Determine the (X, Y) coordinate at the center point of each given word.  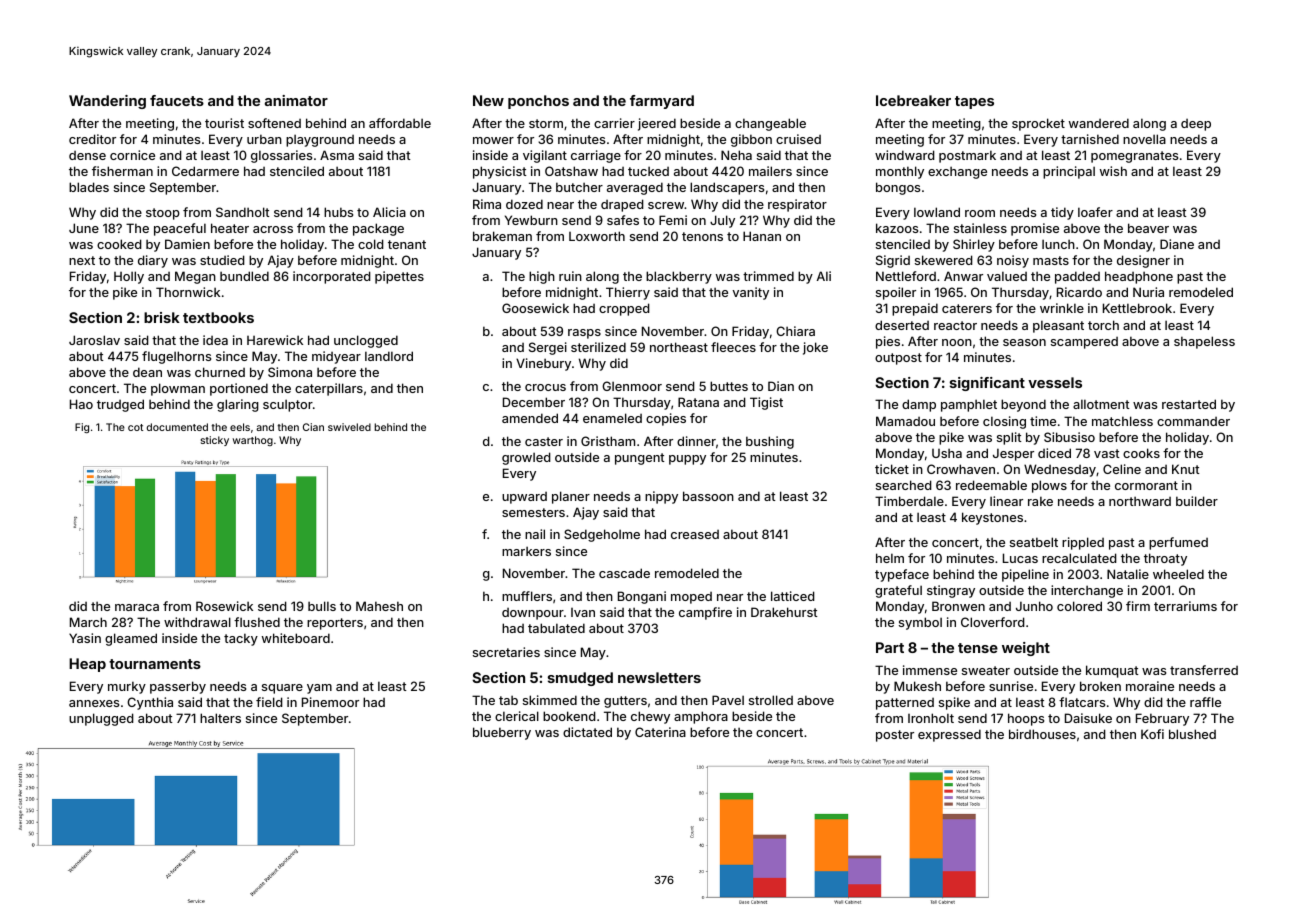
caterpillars (329, 389)
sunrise (1011, 686)
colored (1079, 606)
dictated (587, 732)
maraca (137, 607)
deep (1196, 125)
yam (319, 689)
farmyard (662, 102)
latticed (793, 596)
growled (526, 458)
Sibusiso (1069, 437)
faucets (177, 100)
